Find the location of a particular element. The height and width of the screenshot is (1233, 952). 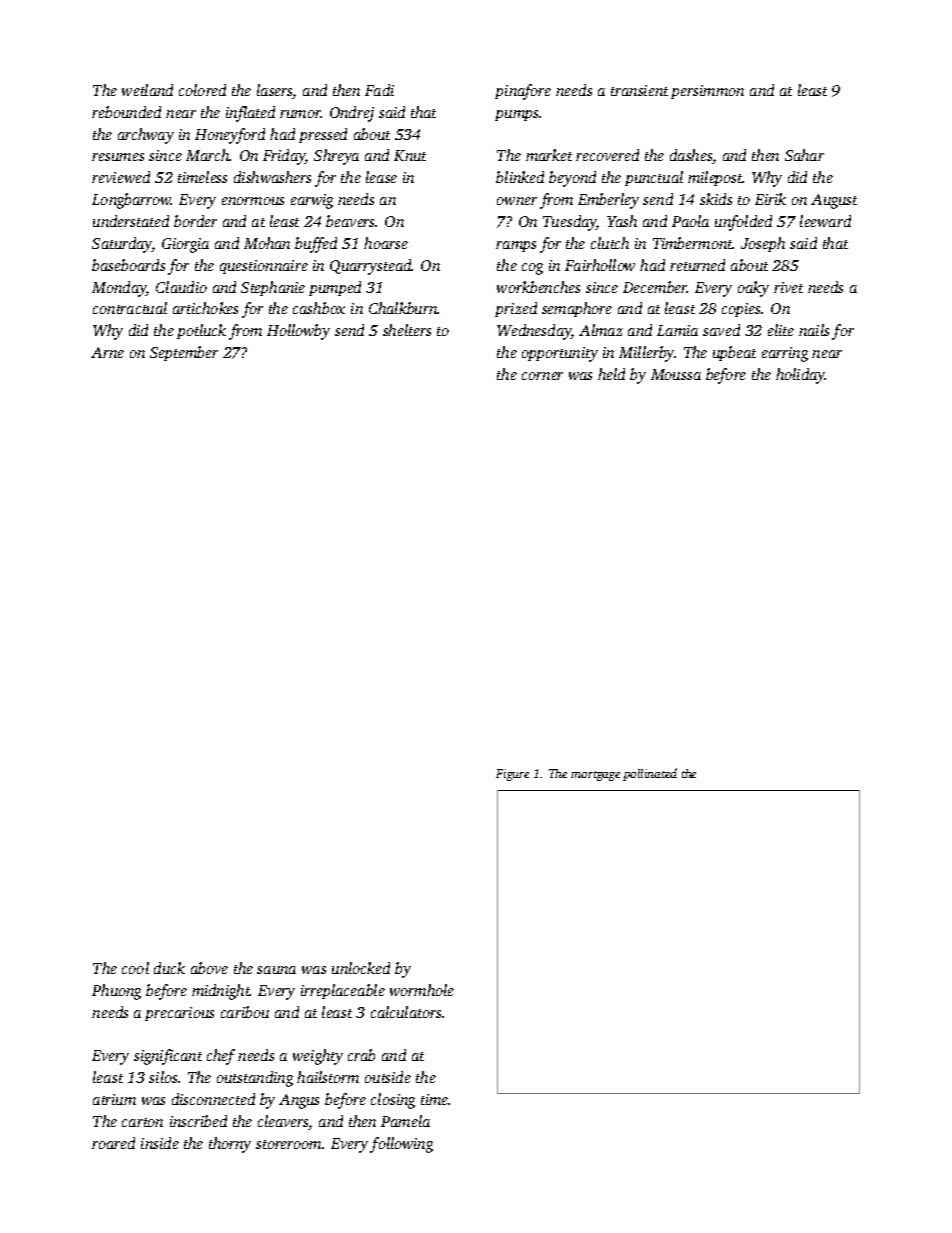

thorny is located at coordinates (230, 1145).
